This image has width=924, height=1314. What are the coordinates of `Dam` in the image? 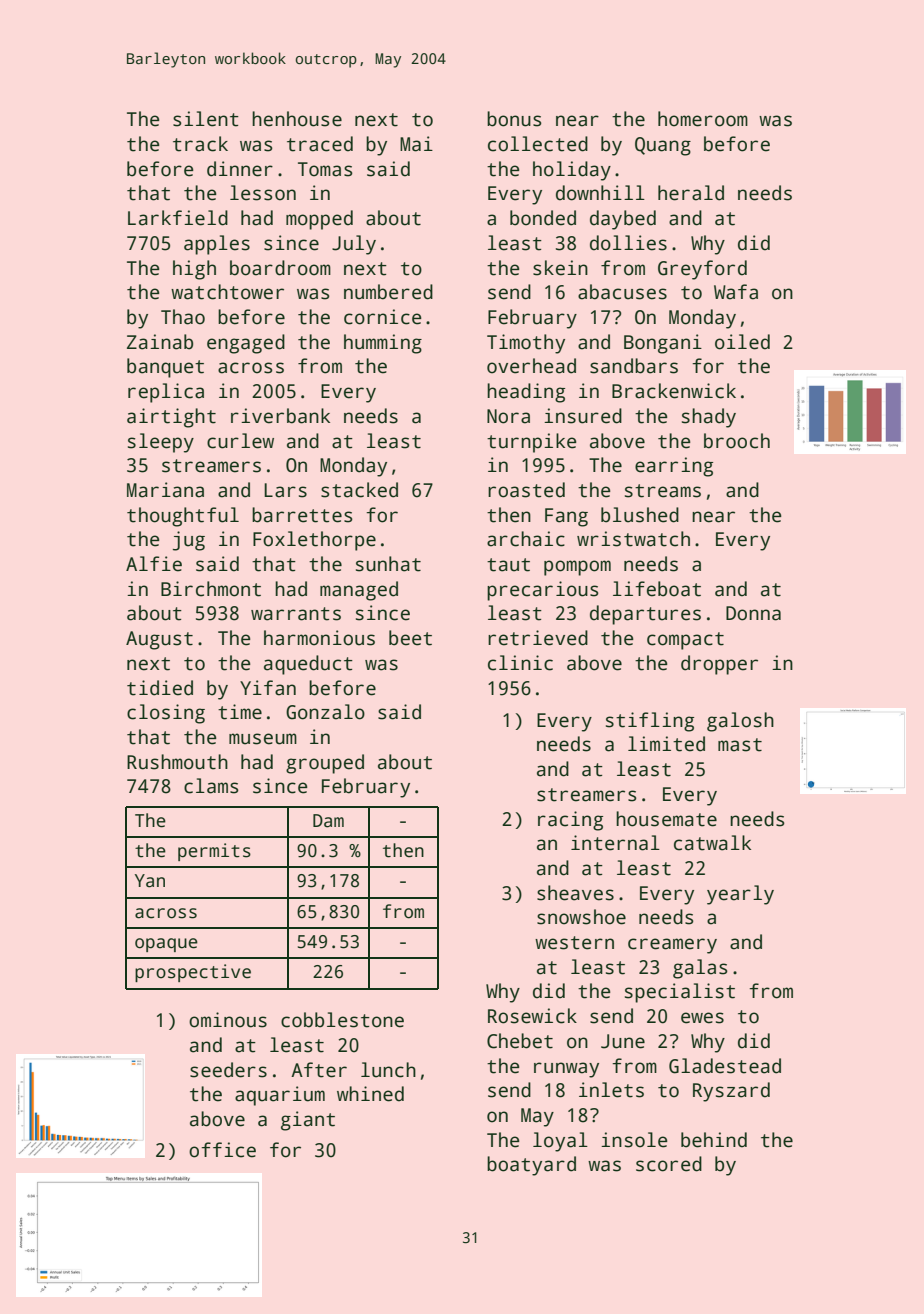 It's located at (328, 821).
